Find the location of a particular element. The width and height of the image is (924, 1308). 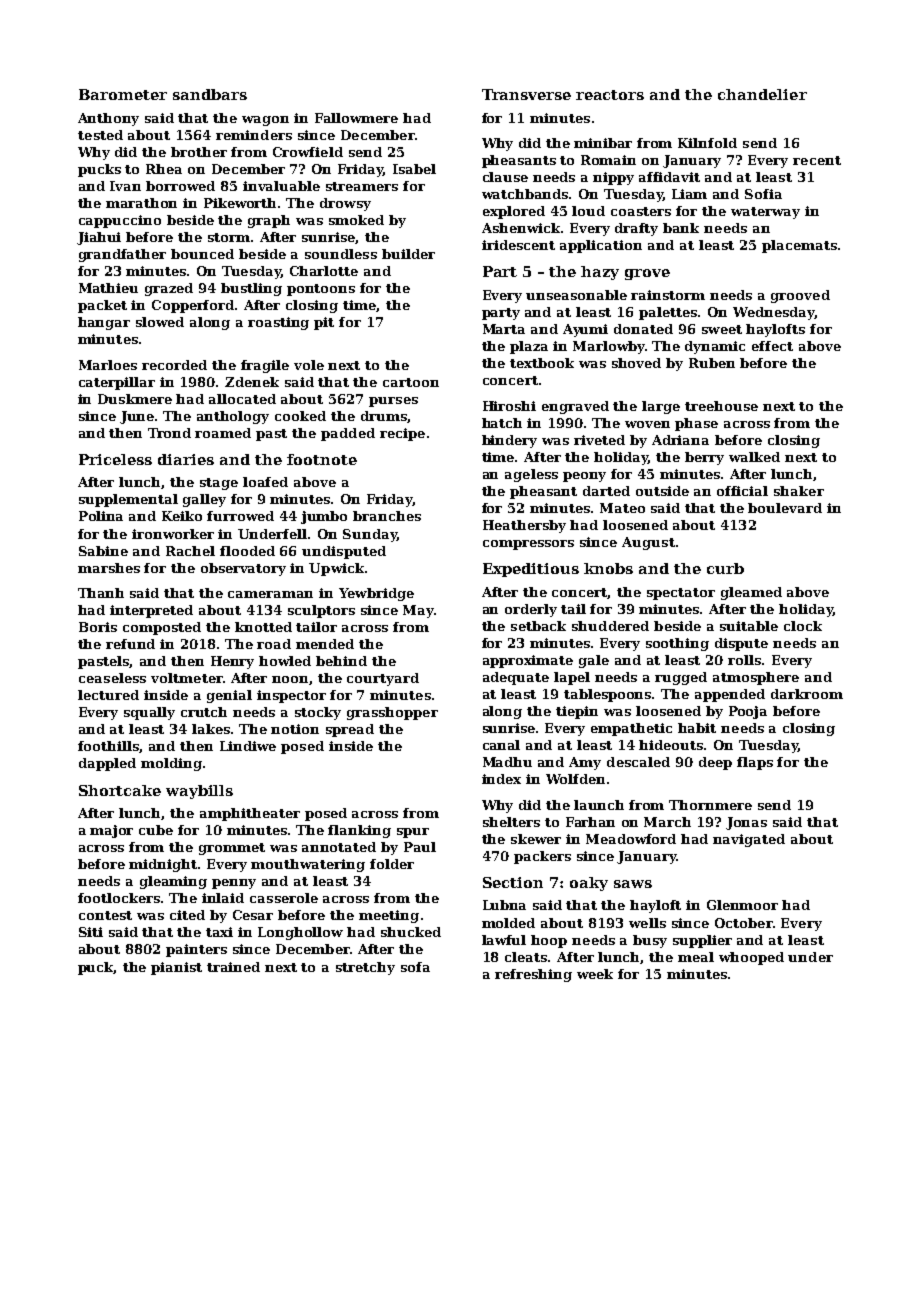

orderly is located at coordinates (531, 610).
